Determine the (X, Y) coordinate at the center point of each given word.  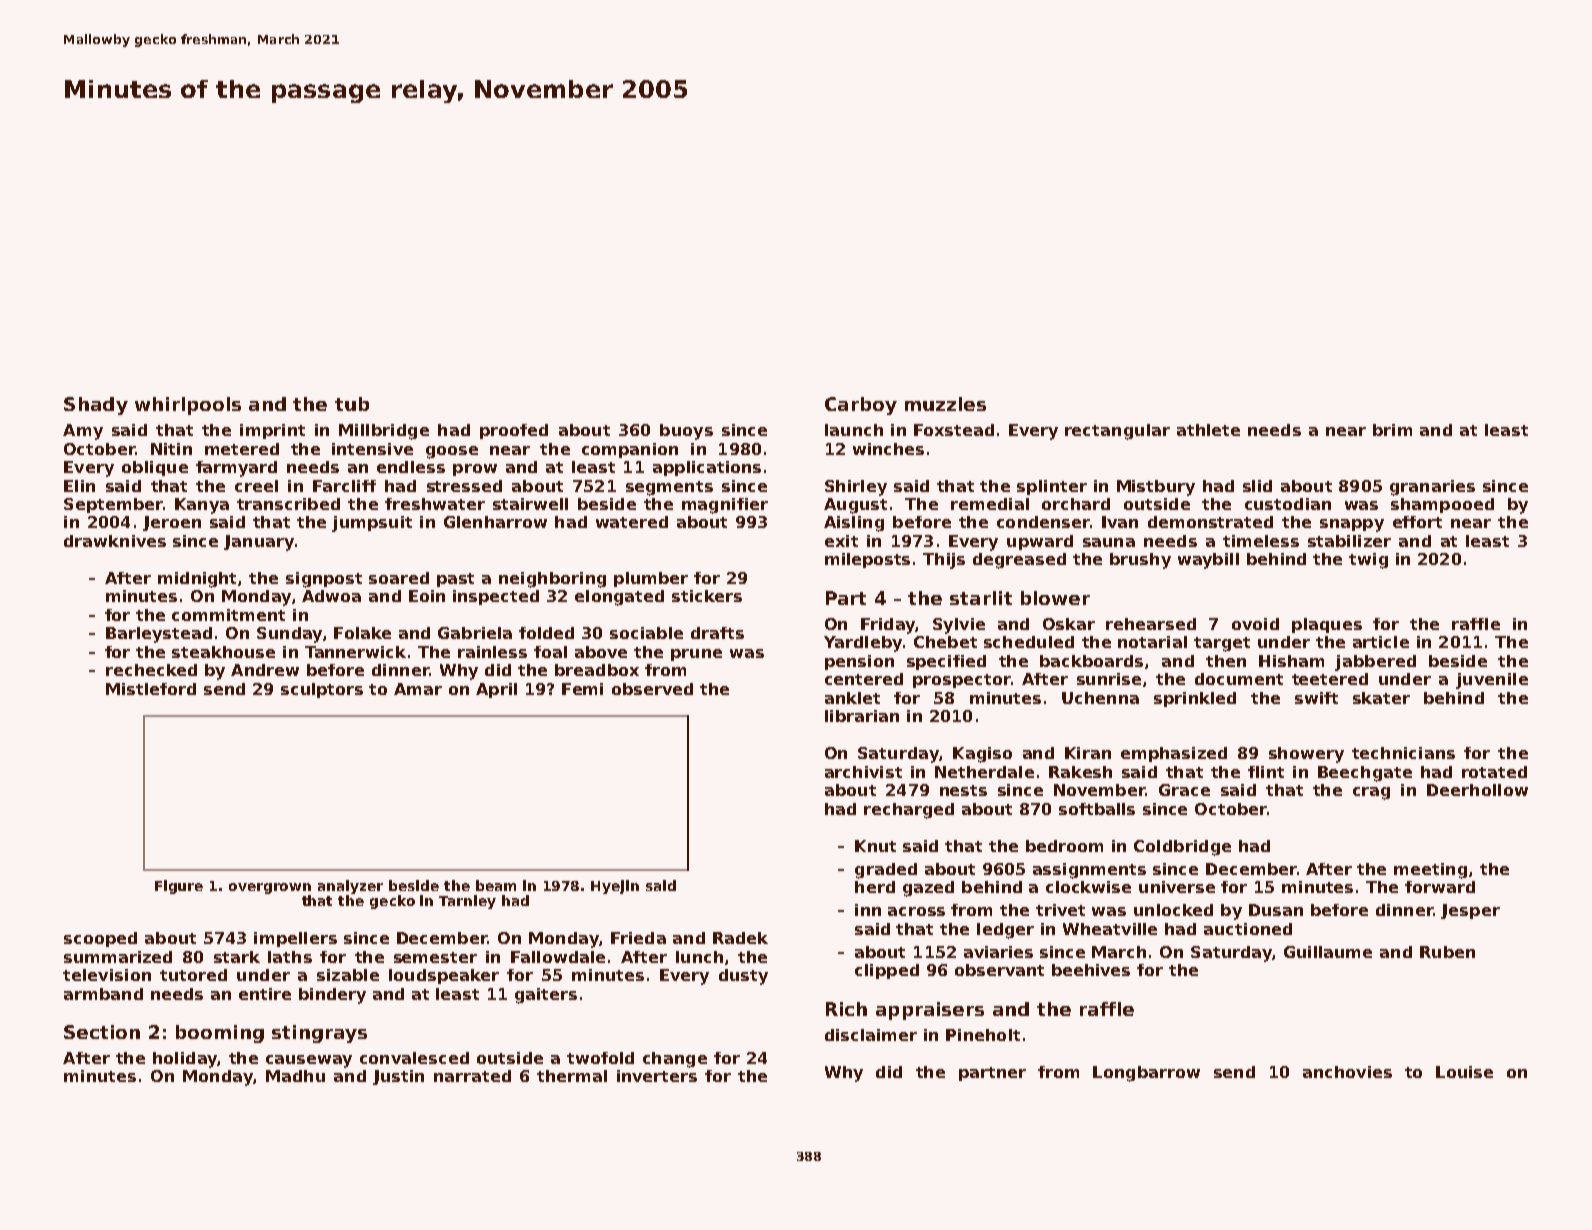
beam (496, 885)
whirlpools (188, 406)
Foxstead (954, 430)
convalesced (414, 1058)
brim (1392, 430)
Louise (1464, 1072)
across (916, 911)
